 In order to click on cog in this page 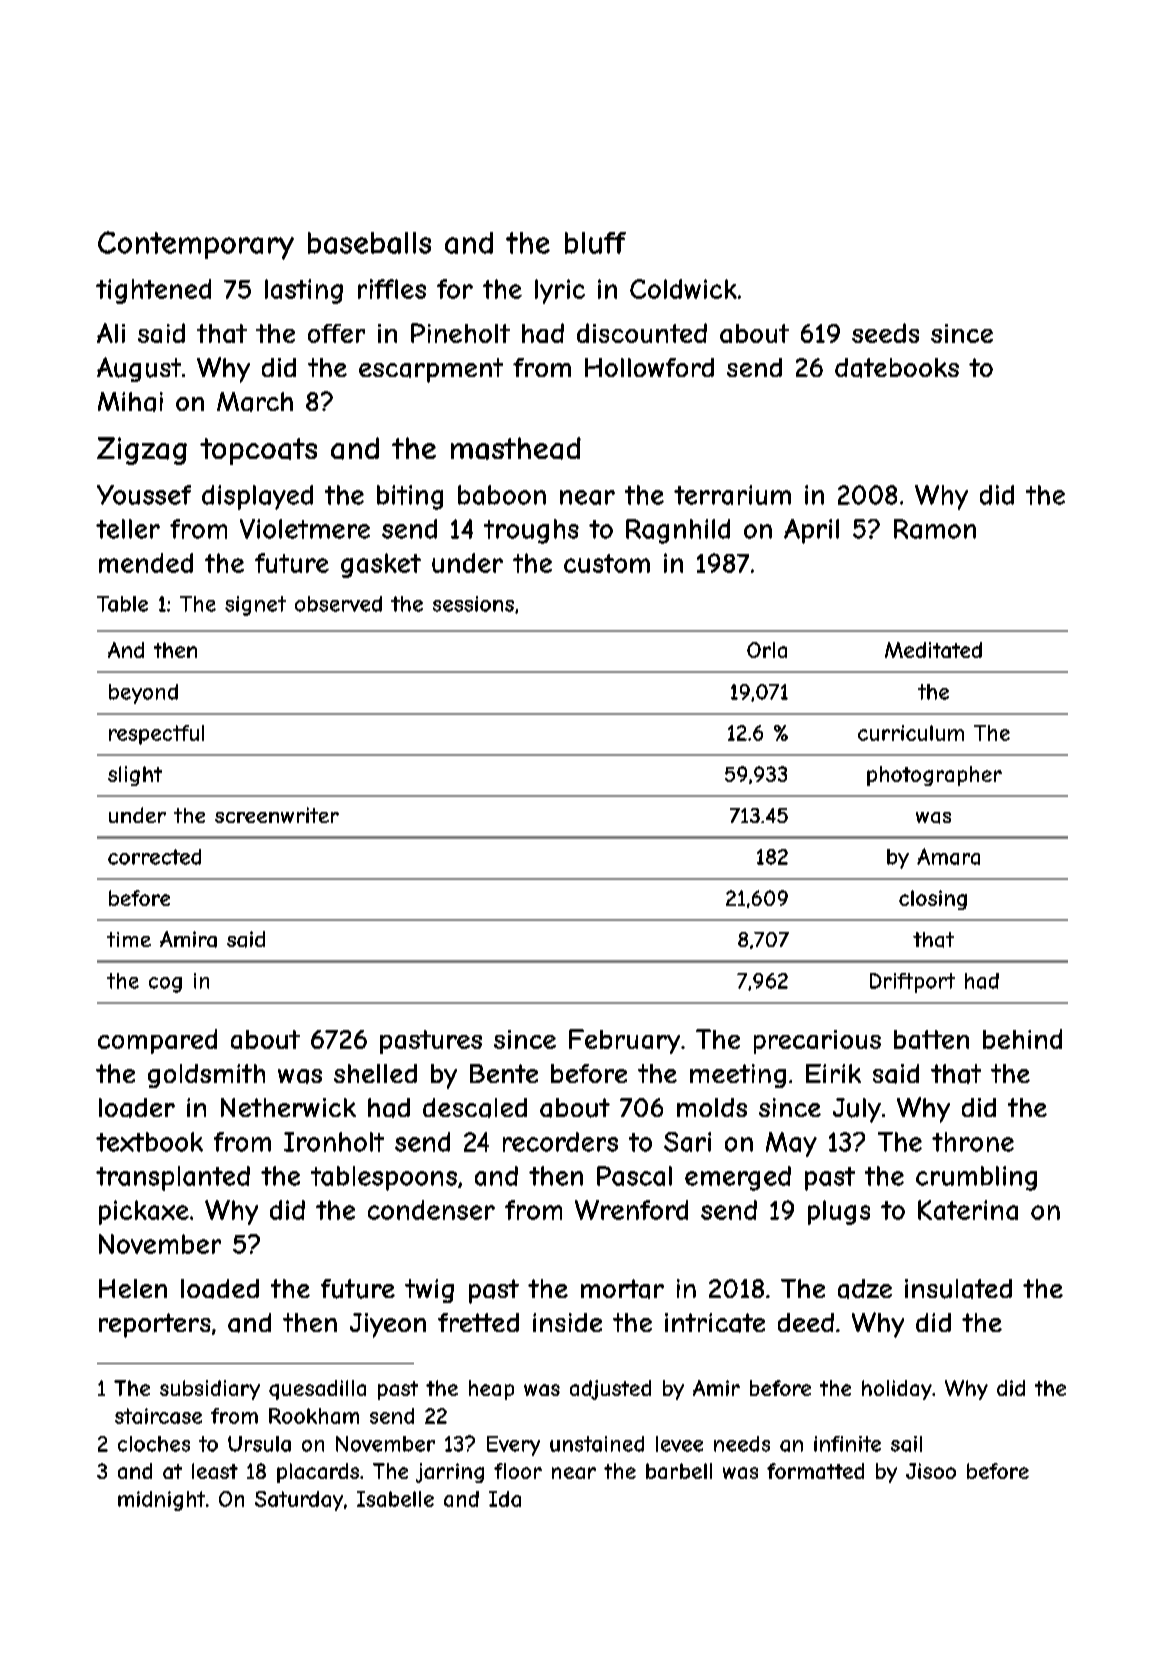, I will do `click(165, 985)`.
